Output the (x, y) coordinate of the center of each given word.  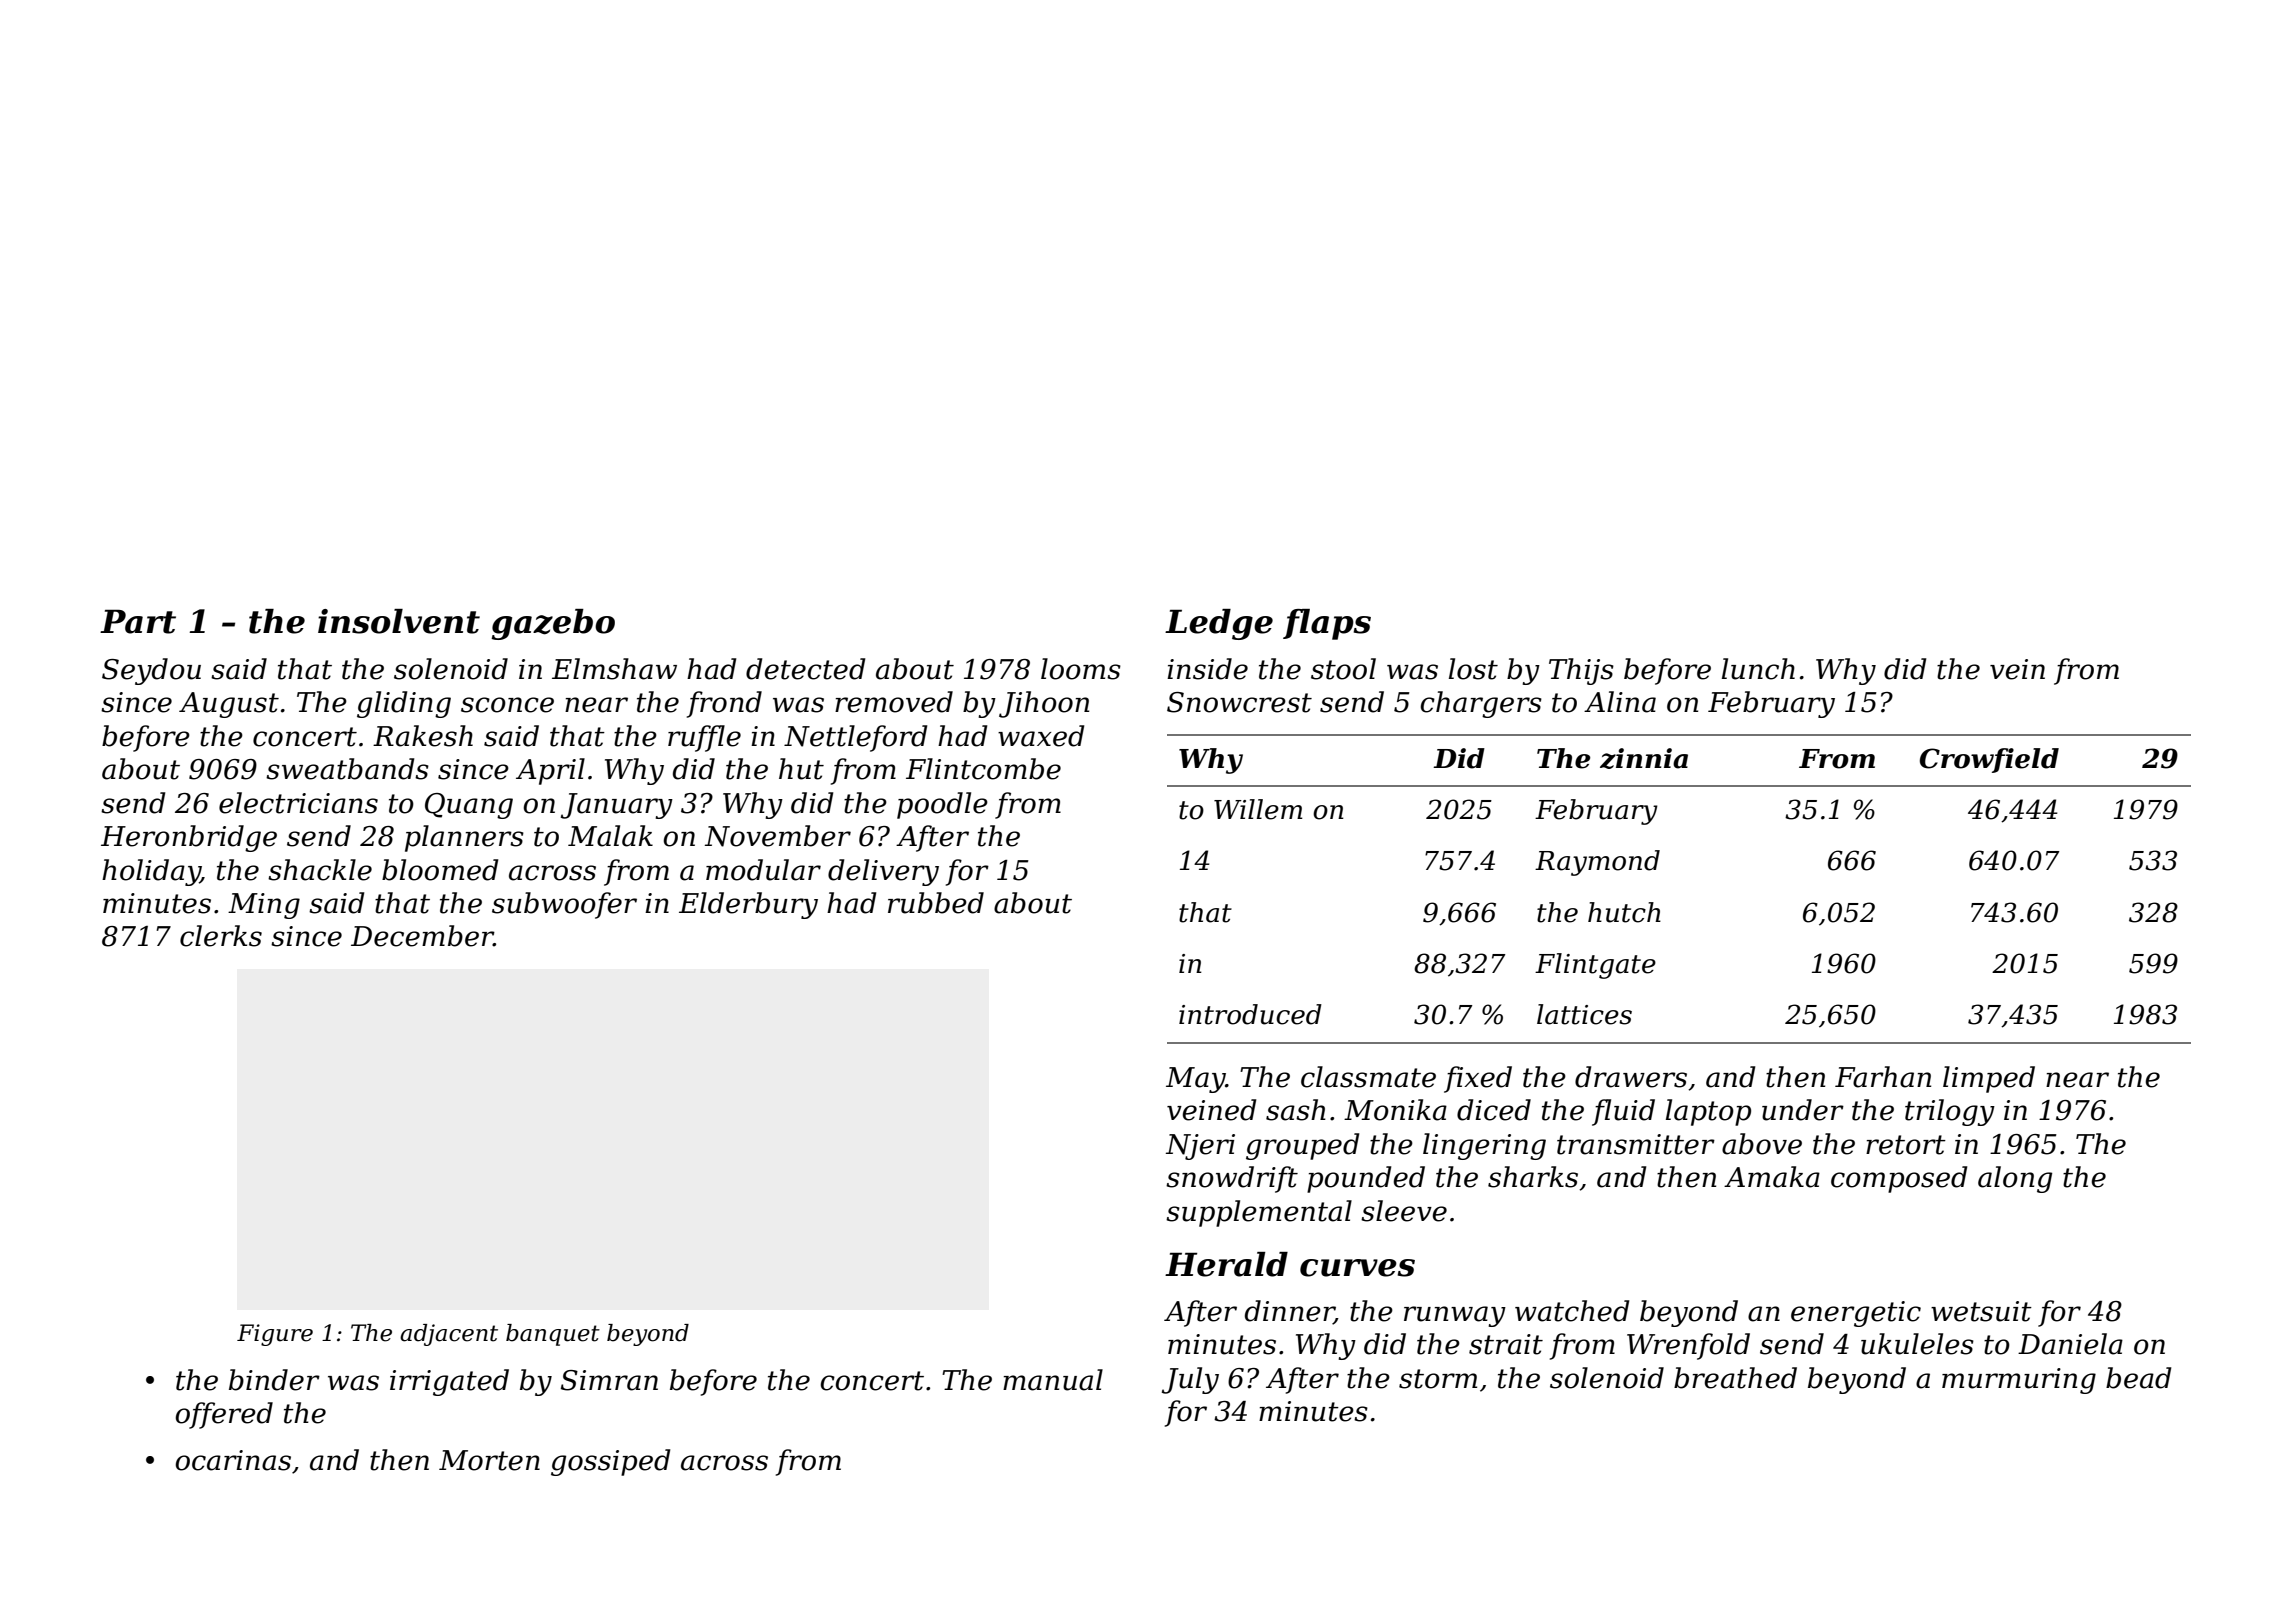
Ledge (1219, 624)
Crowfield (1989, 760)
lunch (1758, 669)
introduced (1250, 1014)
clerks (221, 936)
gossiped (610, 1462)
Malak (610, 836)
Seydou (151, 671)
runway (1455, 1316)
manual (1053, 1380)
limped (1989, 1079)
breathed (1735, 1378)
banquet (553, 1335)
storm (1438, 1379)
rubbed (936, 903)
